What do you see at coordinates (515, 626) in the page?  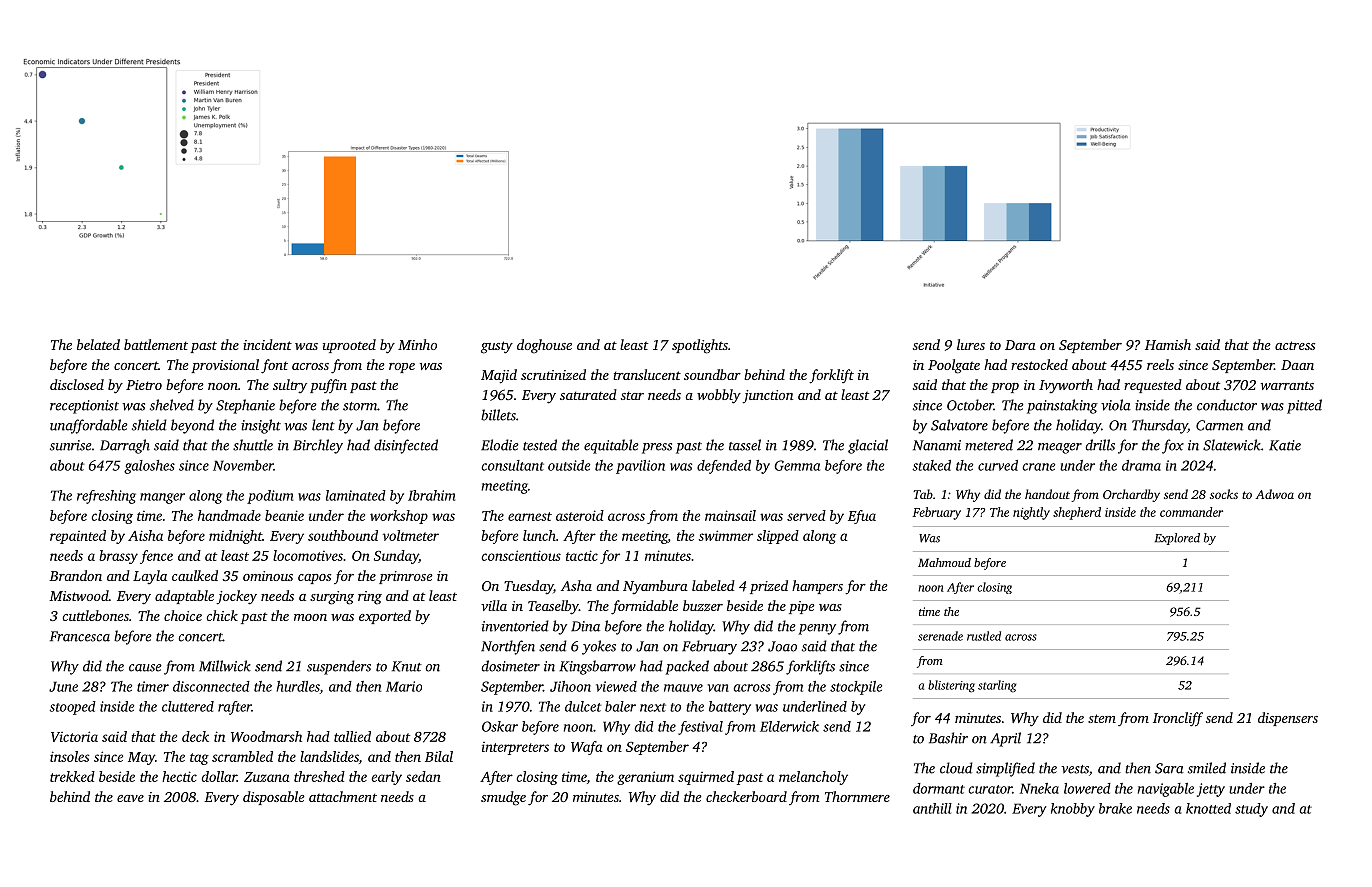 I see `inventoried` at bounding box center [515, 626].
